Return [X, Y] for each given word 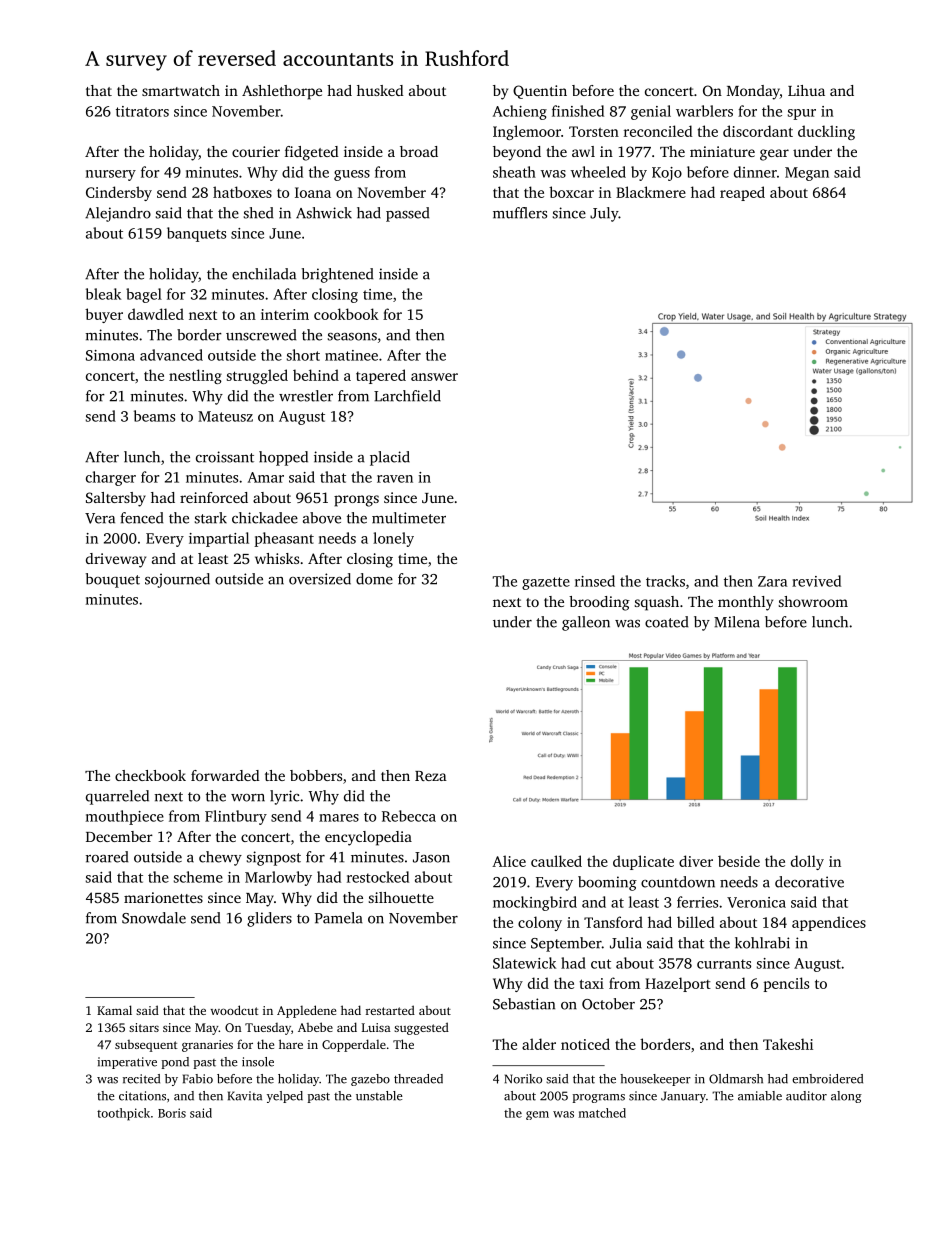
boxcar [571, 192]
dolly [807, 862]
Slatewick [524, 963]
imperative [127, 1063]
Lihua [806, 90]
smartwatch [181, 90]
